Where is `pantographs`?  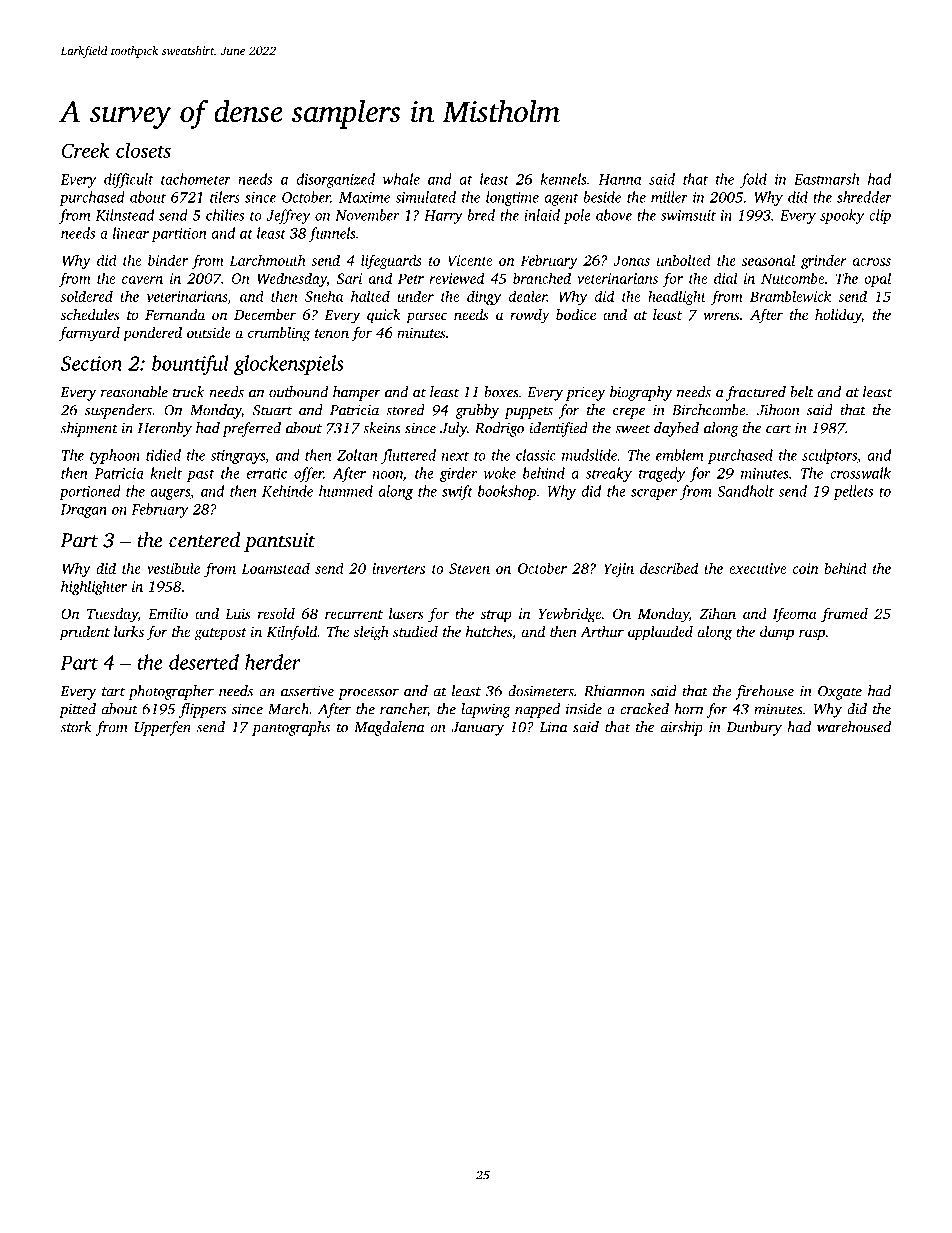 pantographs is located at coordinates (291, 728).
